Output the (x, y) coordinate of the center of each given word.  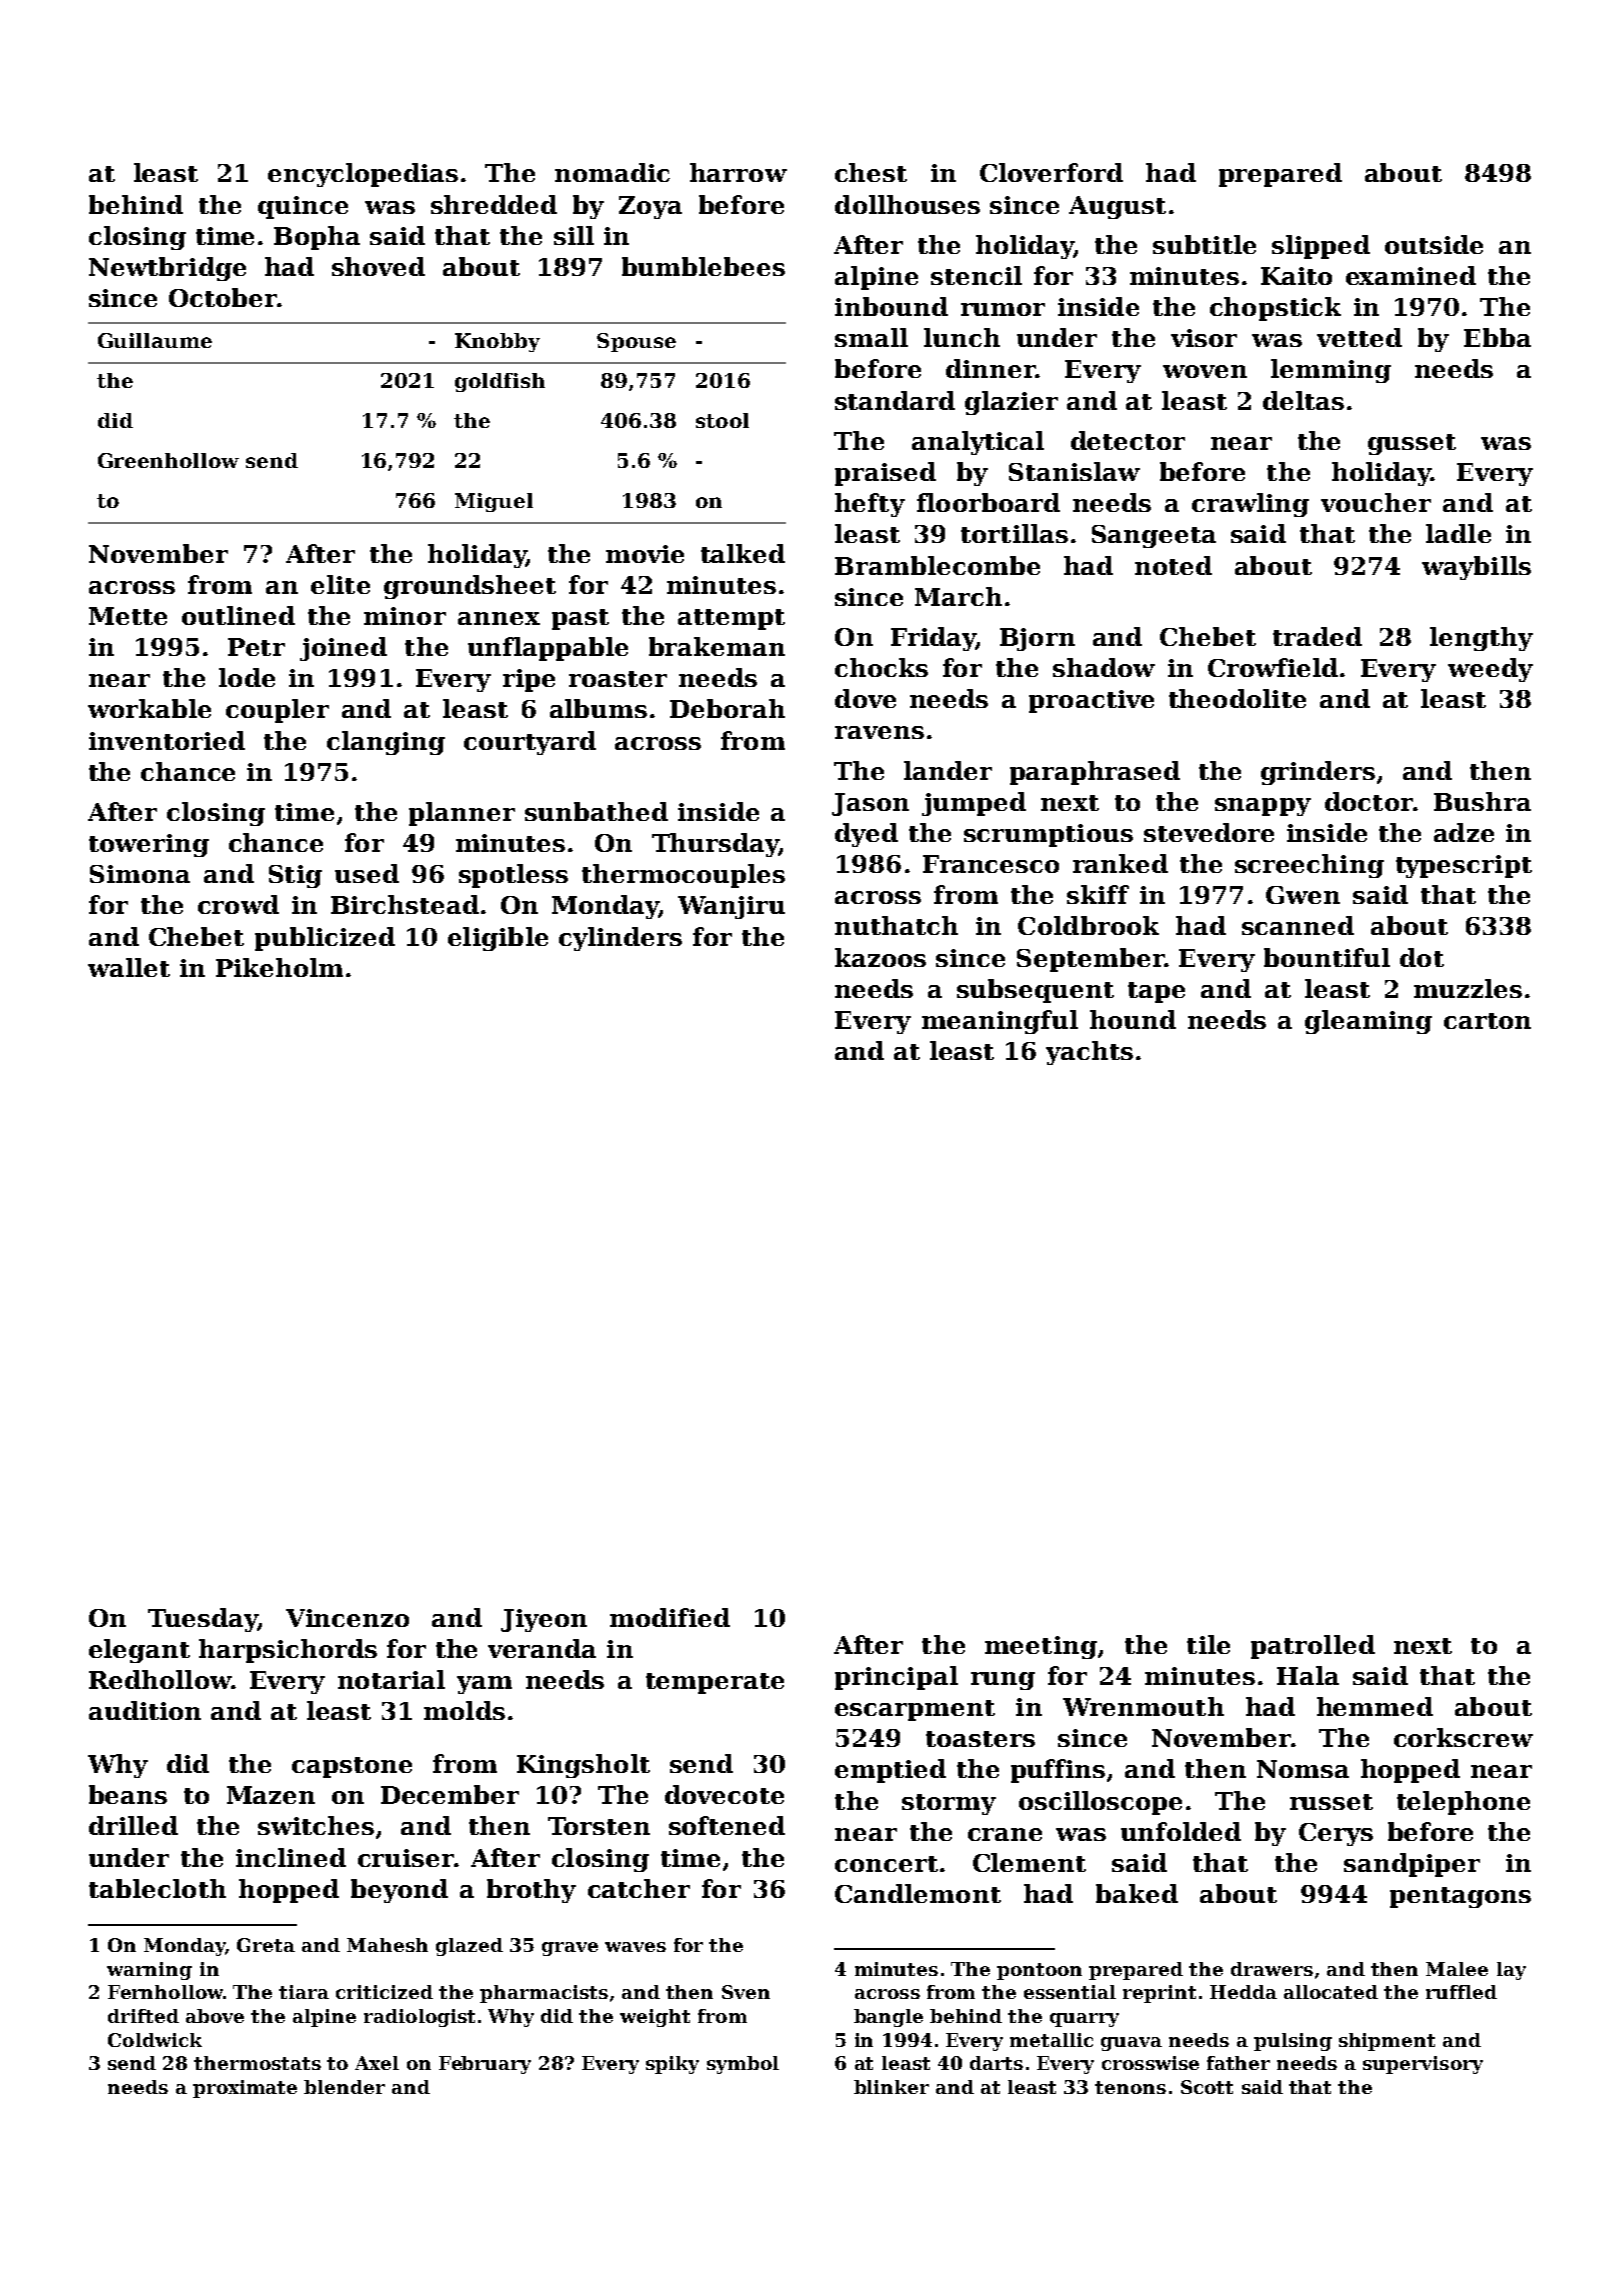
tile (1208, 1644)
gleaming (1368, 1022)
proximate (245, 2089)
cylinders (620, 939)
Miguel (494, 502)
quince (303, 207)
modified (670, 1617)
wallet (129, 967)
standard (895, 400)
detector (1128, 440)
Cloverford (1051, 172)
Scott (1207, 2087)
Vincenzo (347, 1618)
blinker (891, 2087)
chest (871, 172)
